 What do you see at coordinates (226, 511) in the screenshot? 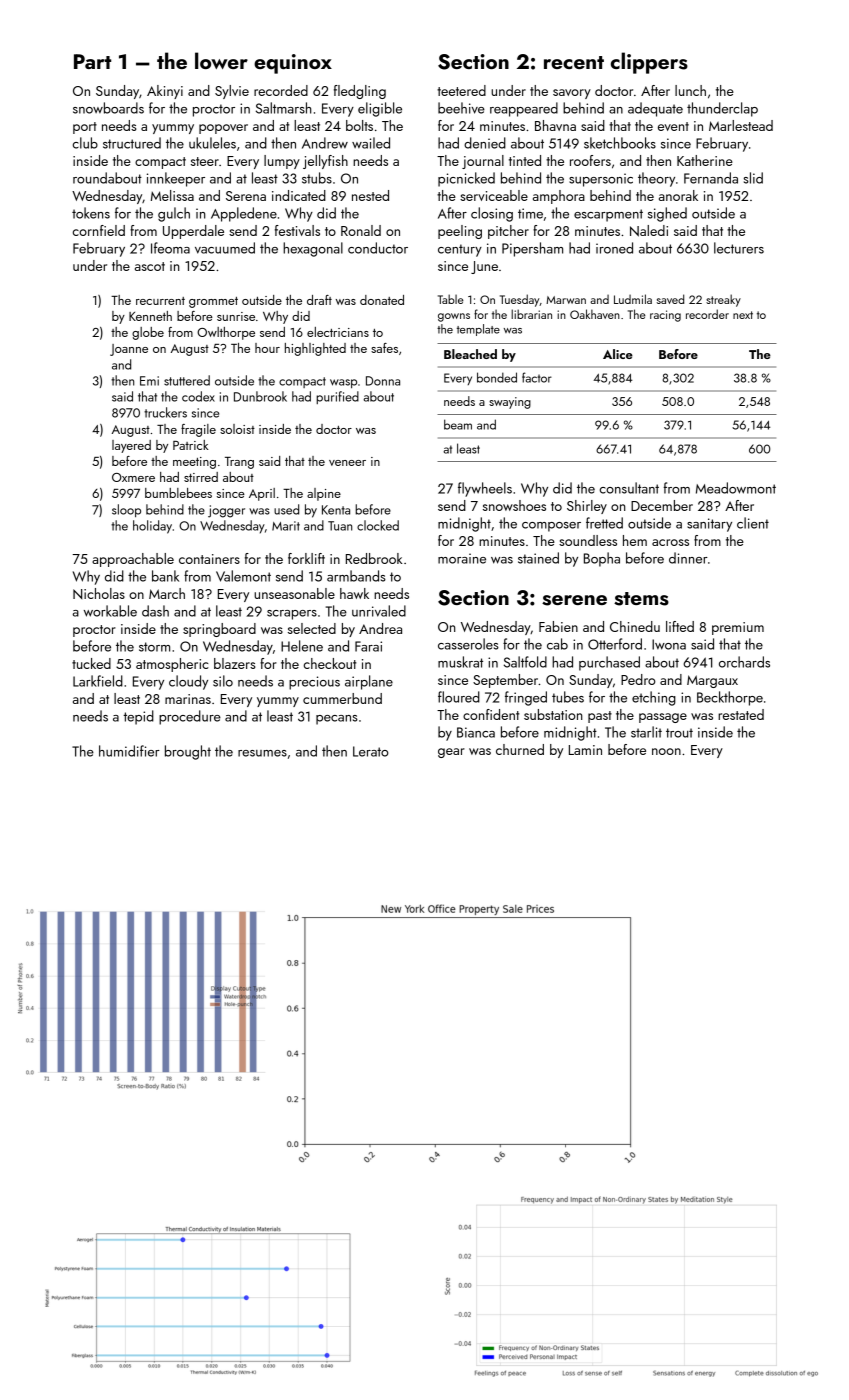
I see `jogger` at bounding box center [226, 511].
